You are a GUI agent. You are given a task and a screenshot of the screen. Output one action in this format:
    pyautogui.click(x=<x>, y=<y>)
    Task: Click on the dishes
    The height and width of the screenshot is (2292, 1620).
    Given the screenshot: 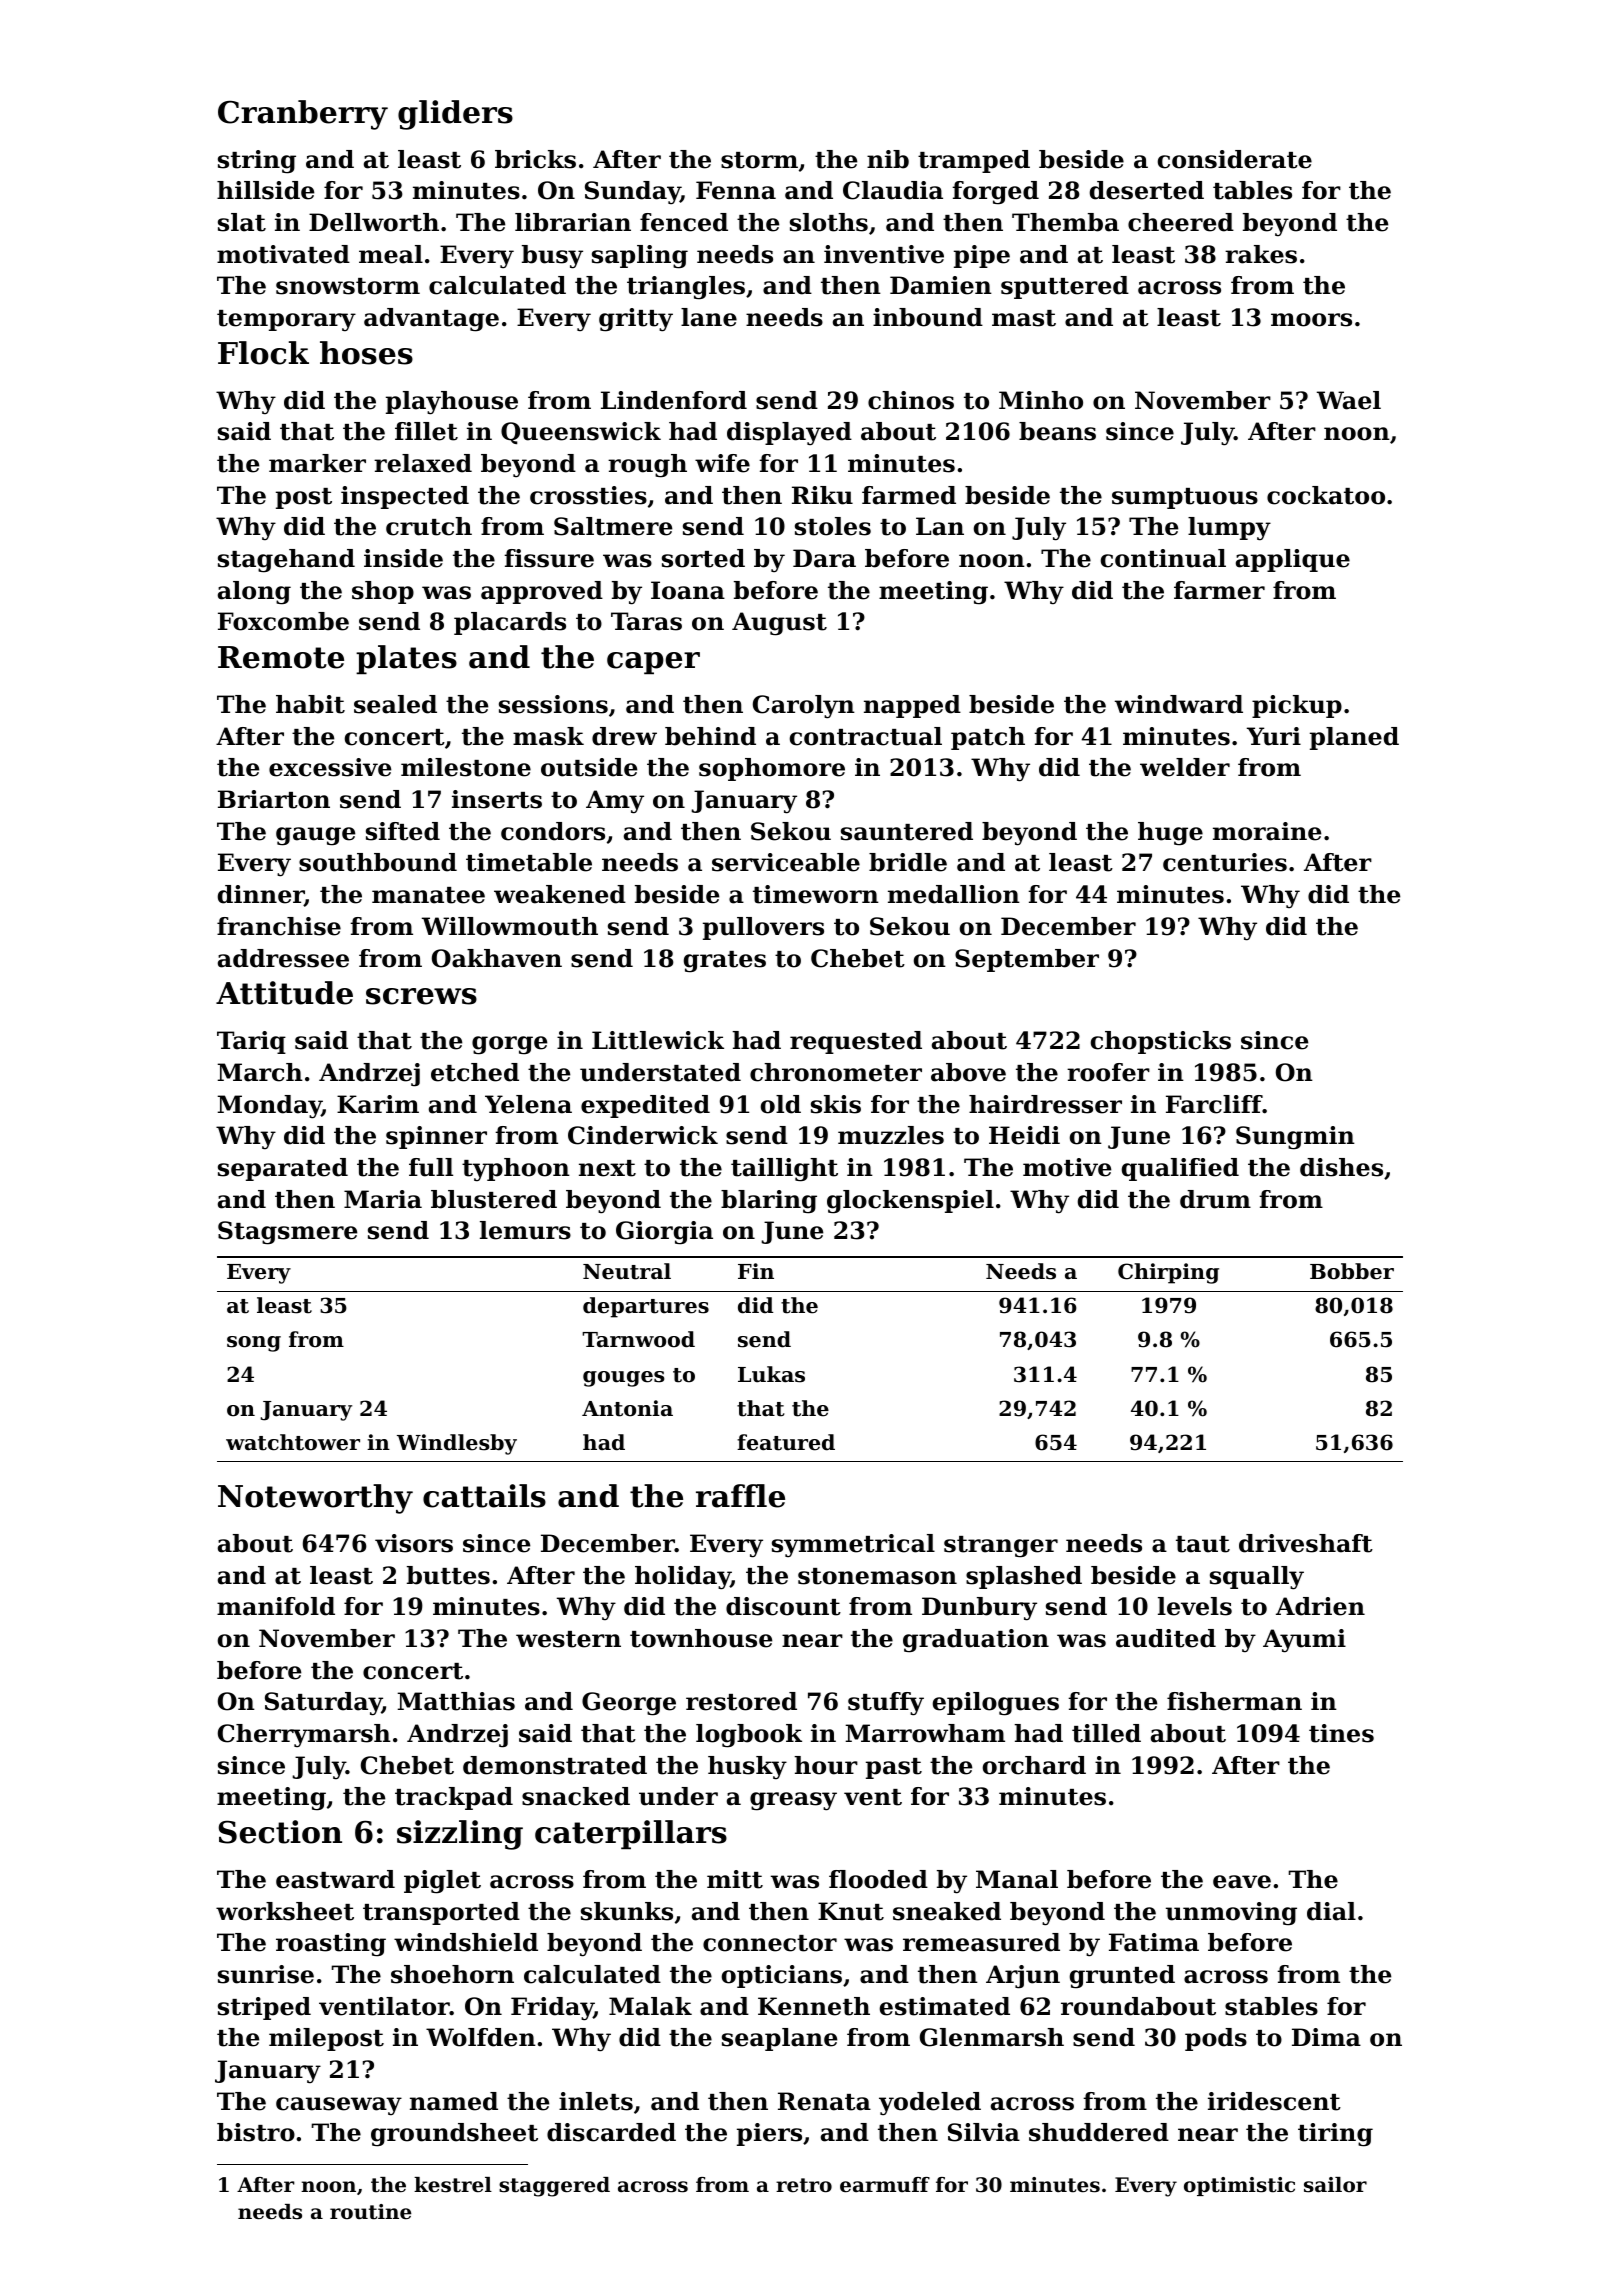 What is the action you would take?
    pyautogui.click(x=1341, y=1167)
